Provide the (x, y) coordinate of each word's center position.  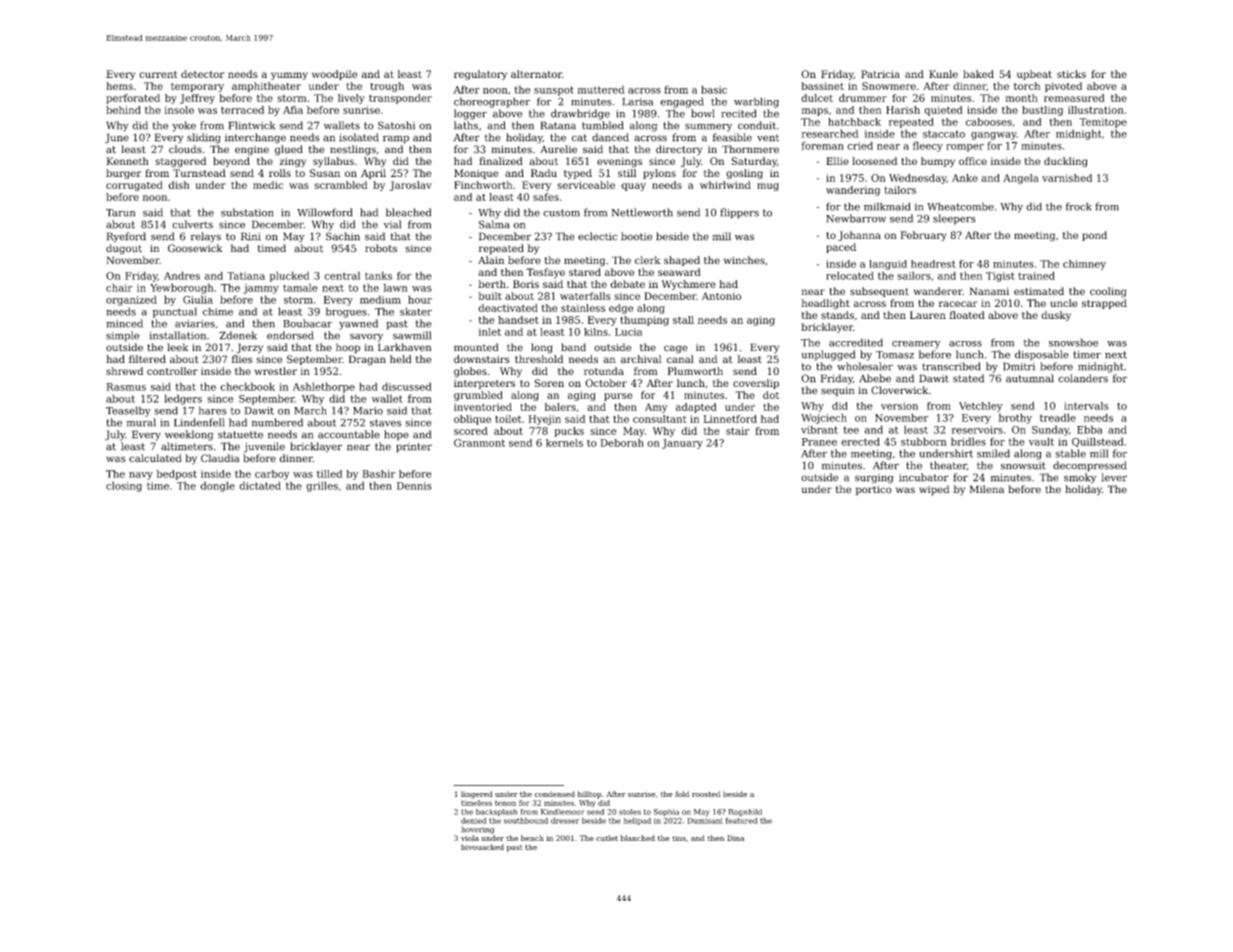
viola (470, 838)
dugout (124, 249)
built (490, 296)
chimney (1084, 265)
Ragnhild (745, 813)
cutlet (607, 838)
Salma (494, 224)
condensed (555, 794)
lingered (477, 795)
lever (1114, 477)
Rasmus (126, 387)
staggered (181, 162)
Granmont (479, 443)
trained (1036, 275)
